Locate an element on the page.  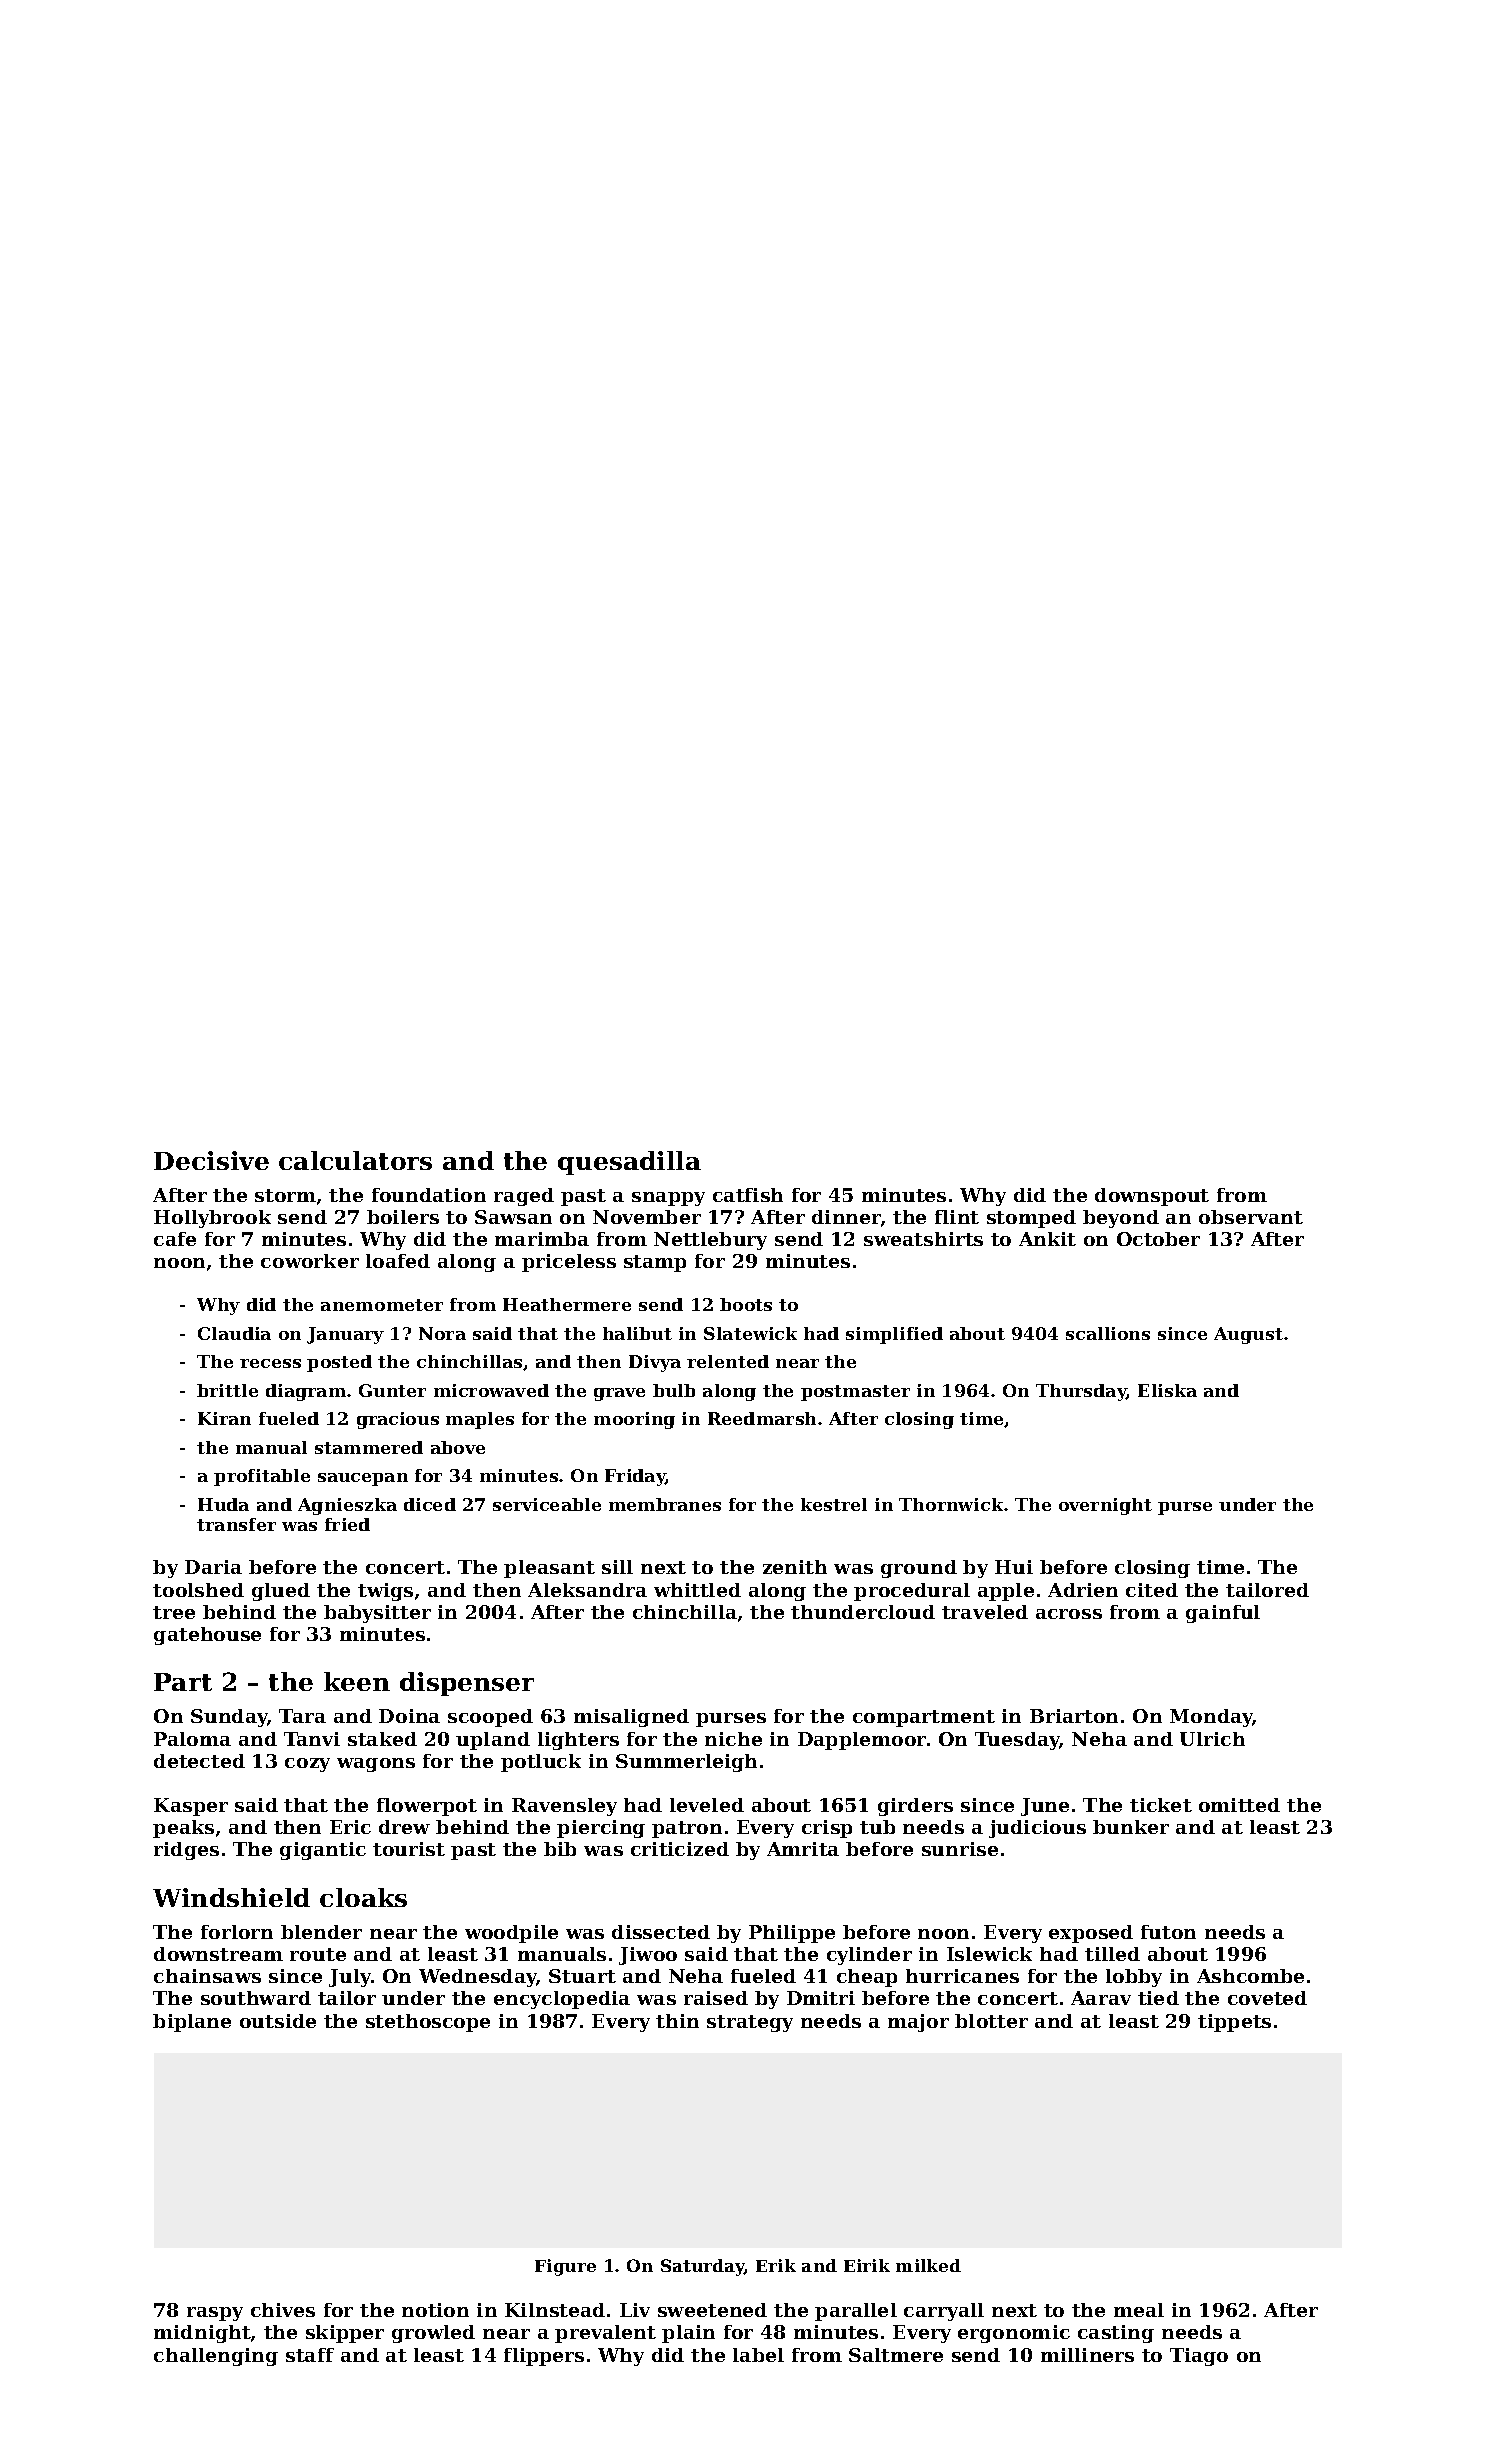
Daria is located at coordinates (213, 1567).
